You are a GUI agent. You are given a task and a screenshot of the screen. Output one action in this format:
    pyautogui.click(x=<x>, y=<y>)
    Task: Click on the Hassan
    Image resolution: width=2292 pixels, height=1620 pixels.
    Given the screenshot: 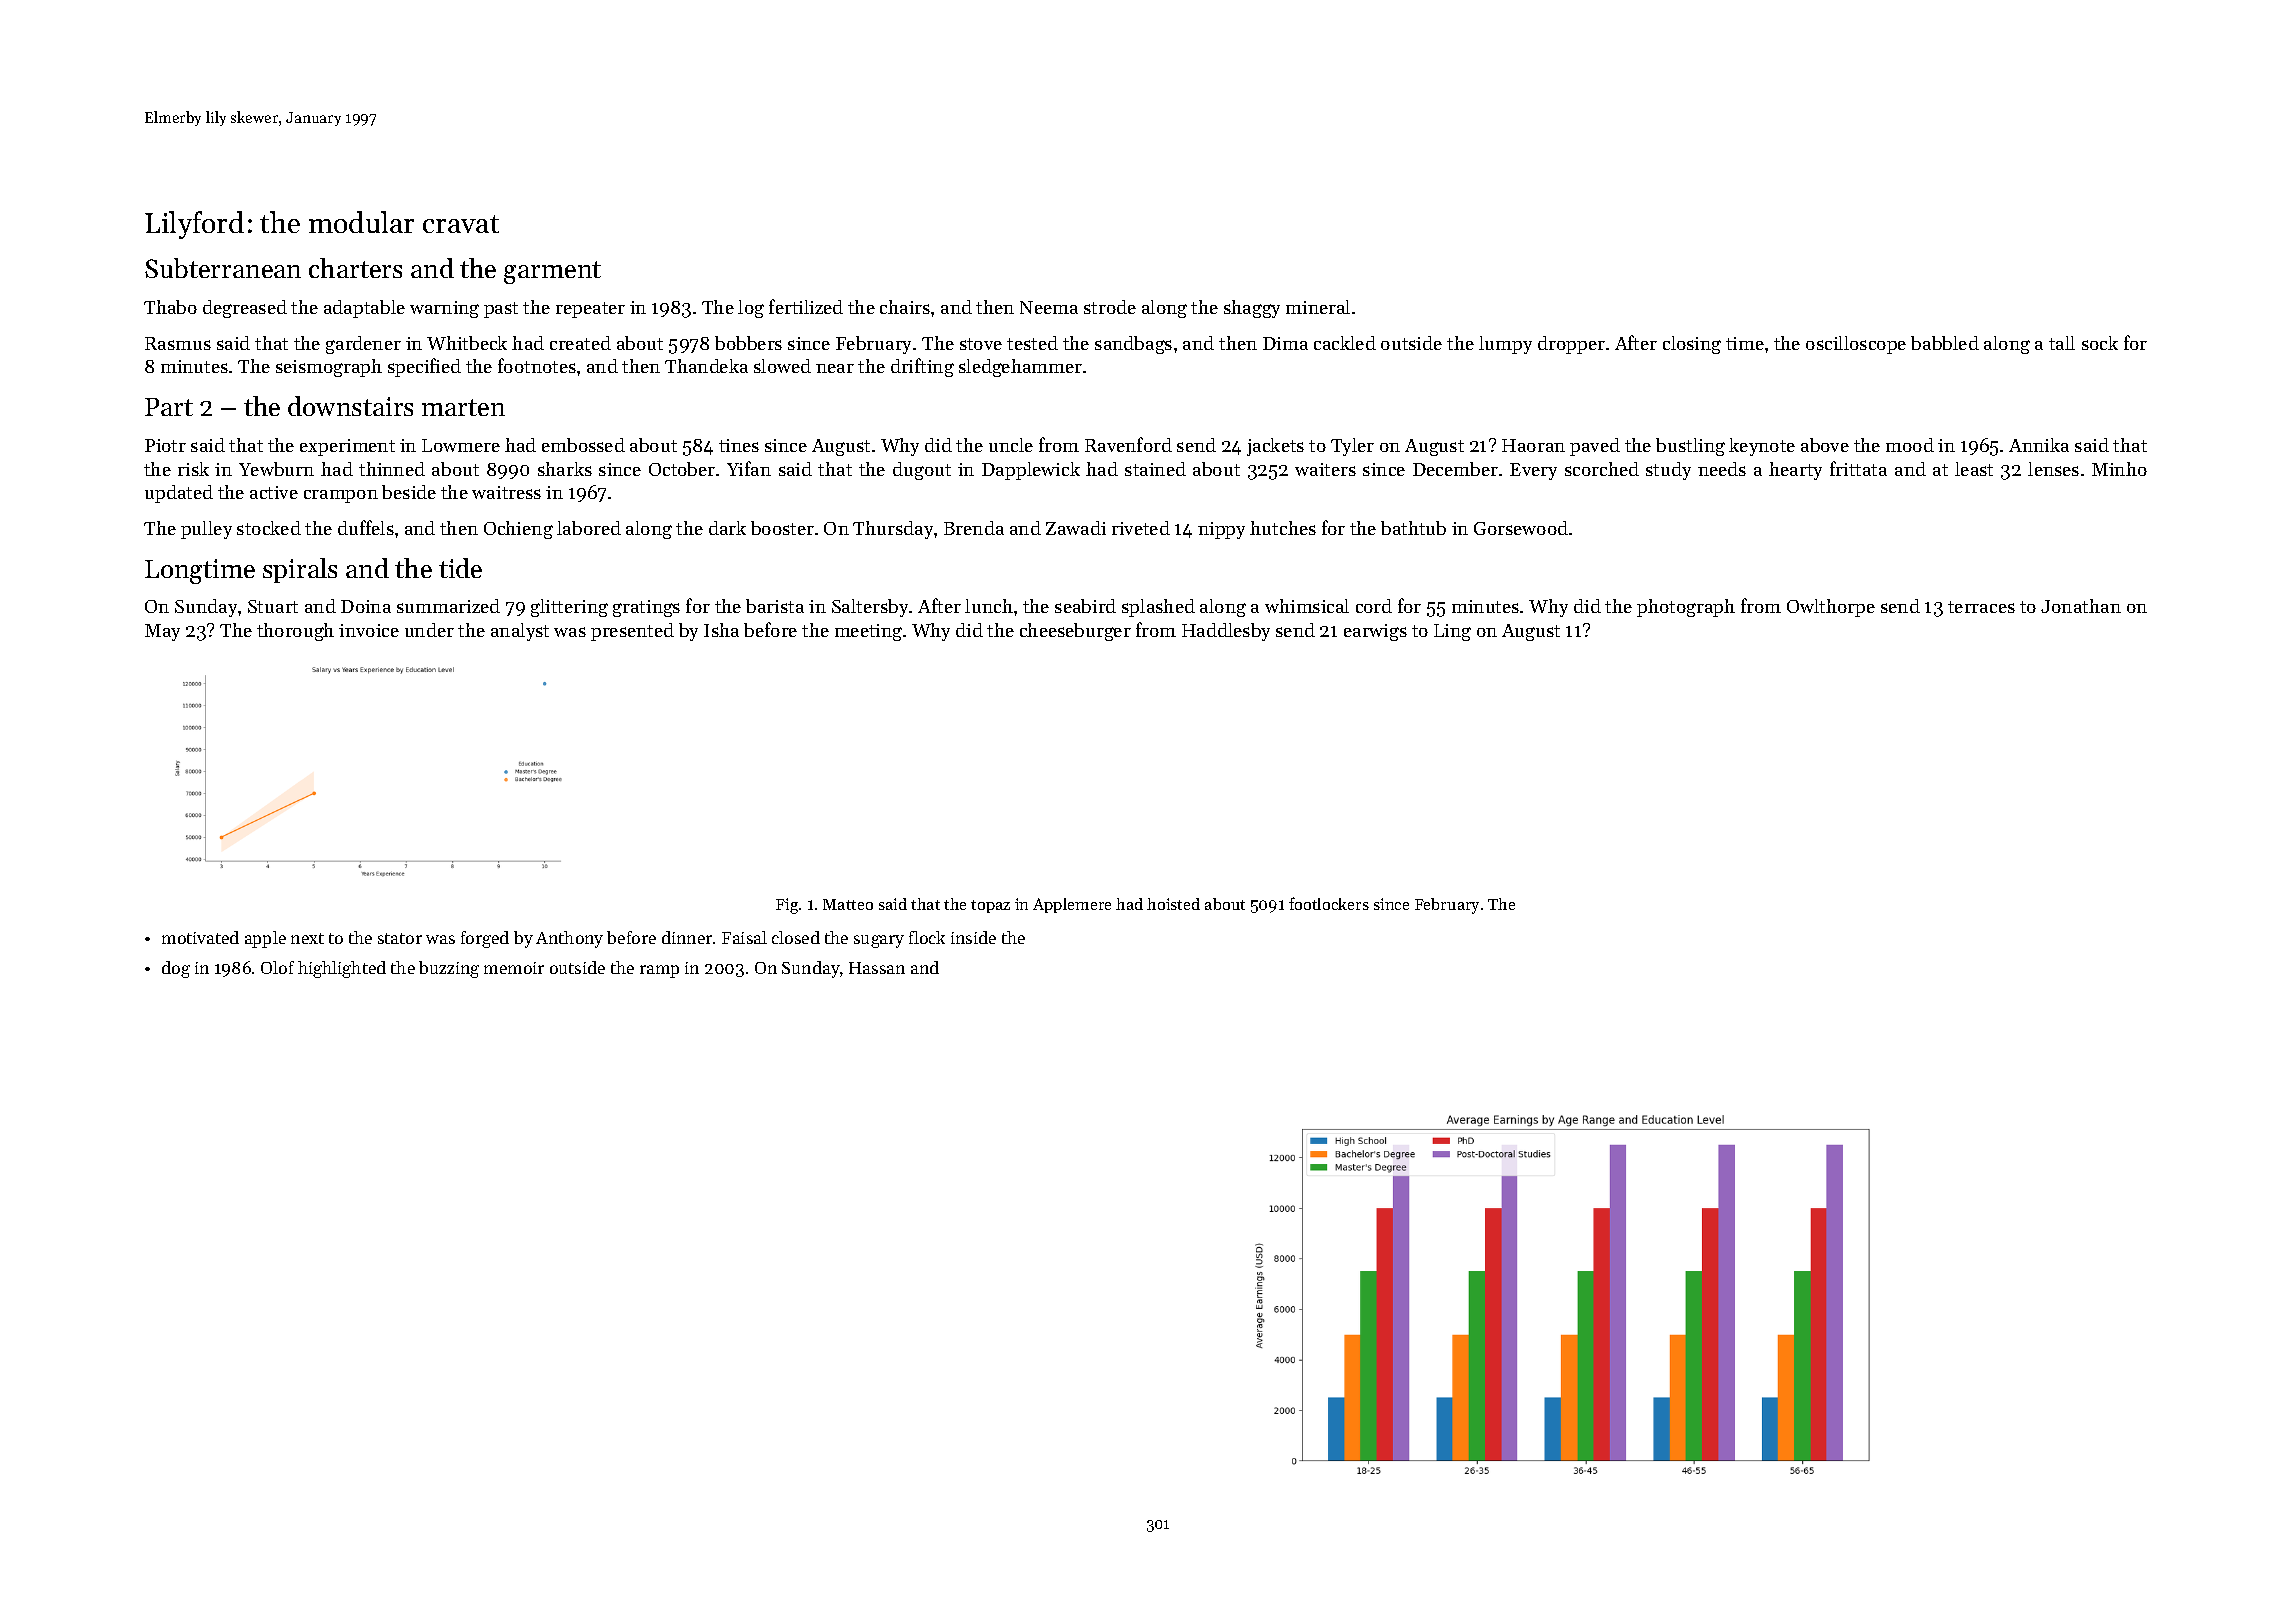 What is the action you would take?
    pyautogui.click(x=877, y=968)
